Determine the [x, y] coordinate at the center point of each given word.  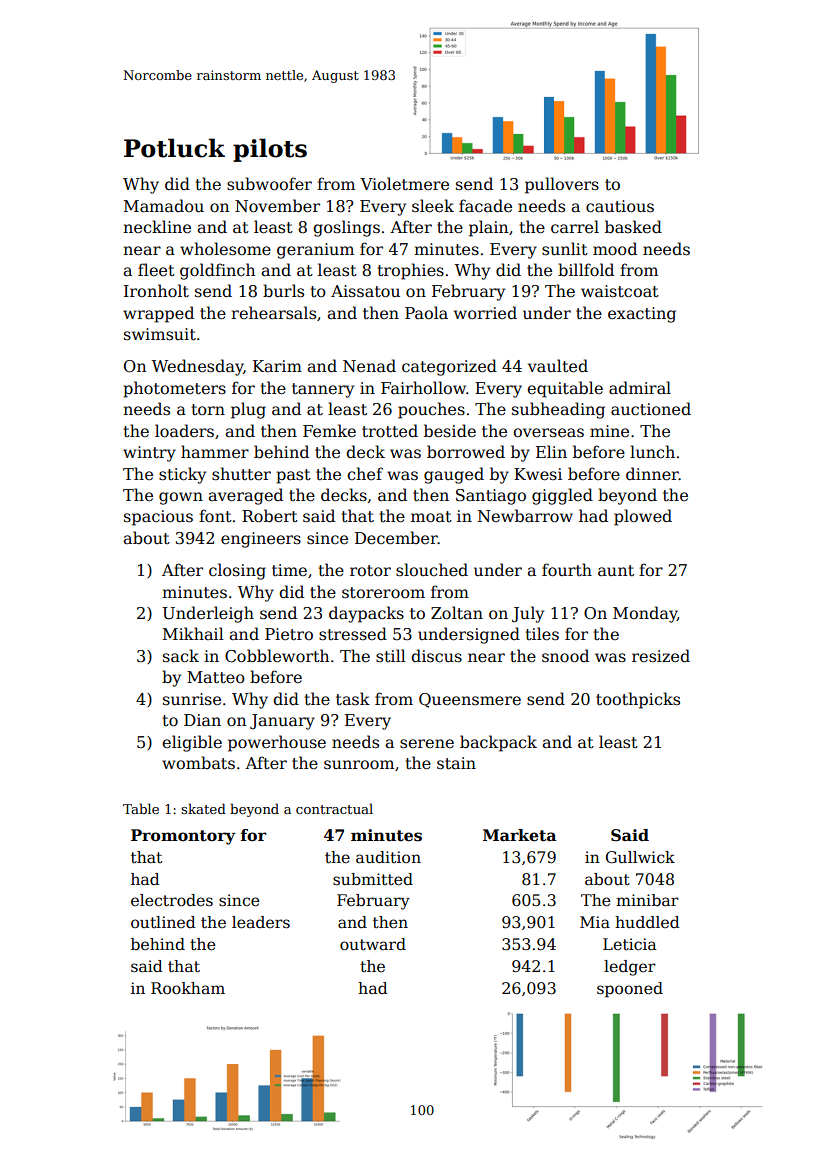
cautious [620, 206]
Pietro [289, 634]
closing [237, 571]
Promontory [183, 837]
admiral [640, 388]
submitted [373, 879]
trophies [410, 271]
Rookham [188, 988]
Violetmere [404, 184]
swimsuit [160, 334]
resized [661, 655]
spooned [630, 989]
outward [373, 944]
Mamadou [164, 206]
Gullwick [640, 857]
